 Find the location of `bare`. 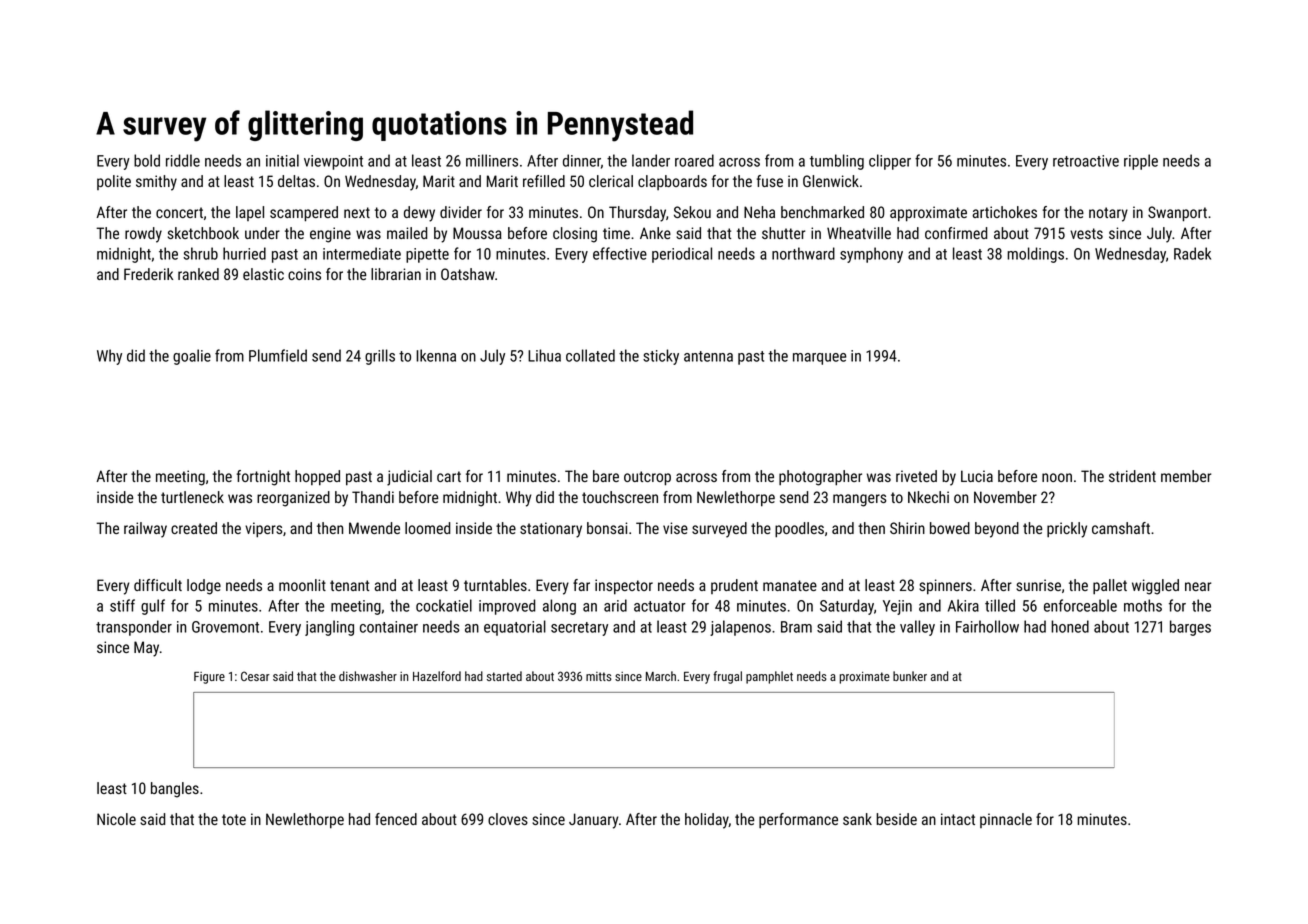

bare is located at coordinates (606, 476).
